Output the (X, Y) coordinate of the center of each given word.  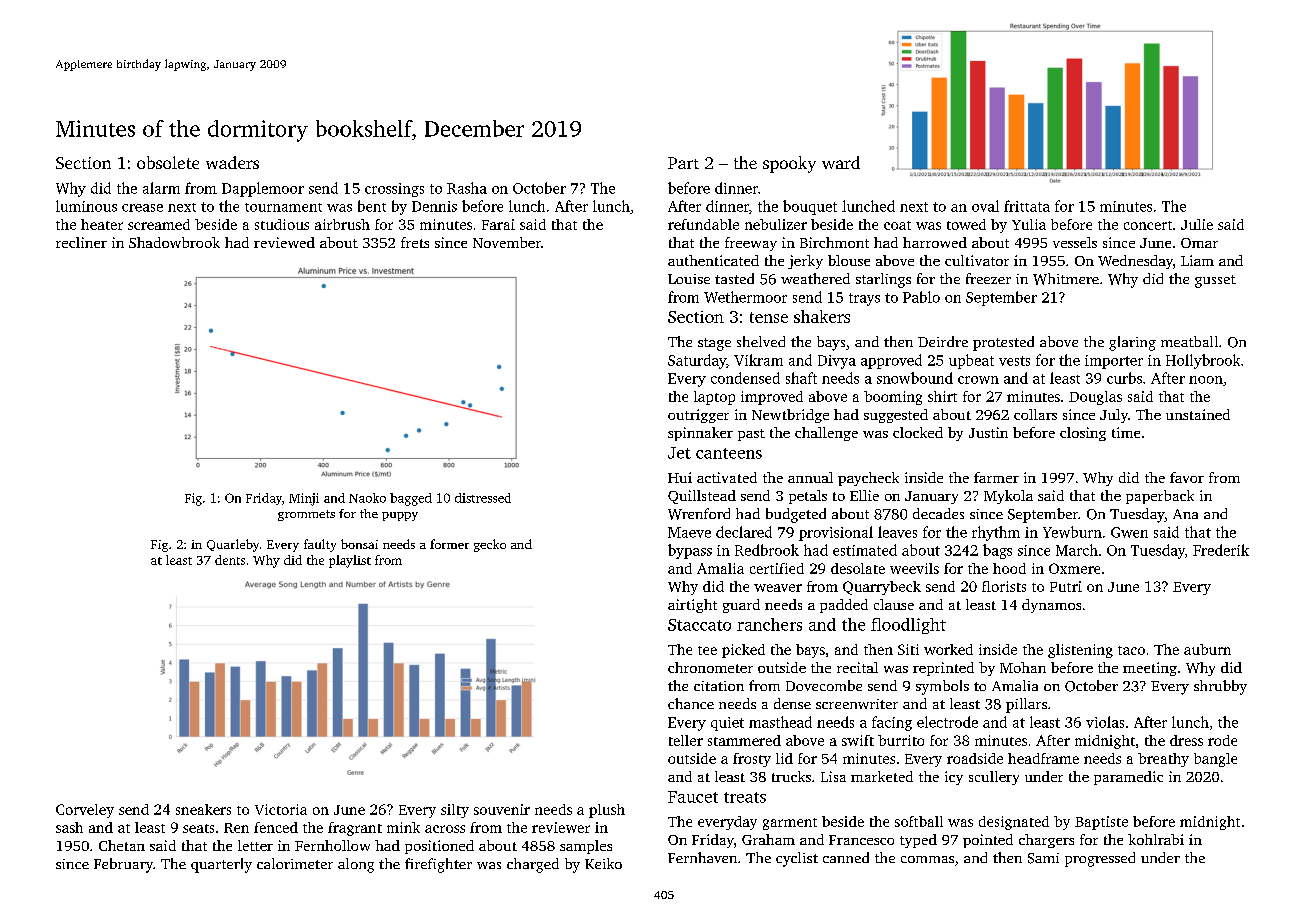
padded (844, 606)
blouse (849, 260)
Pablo (921, 297)
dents (230, 560)
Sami (1043, 858)
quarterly (221, 865)
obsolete (168, 162)
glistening (1080, 651)
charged (533, 865)
